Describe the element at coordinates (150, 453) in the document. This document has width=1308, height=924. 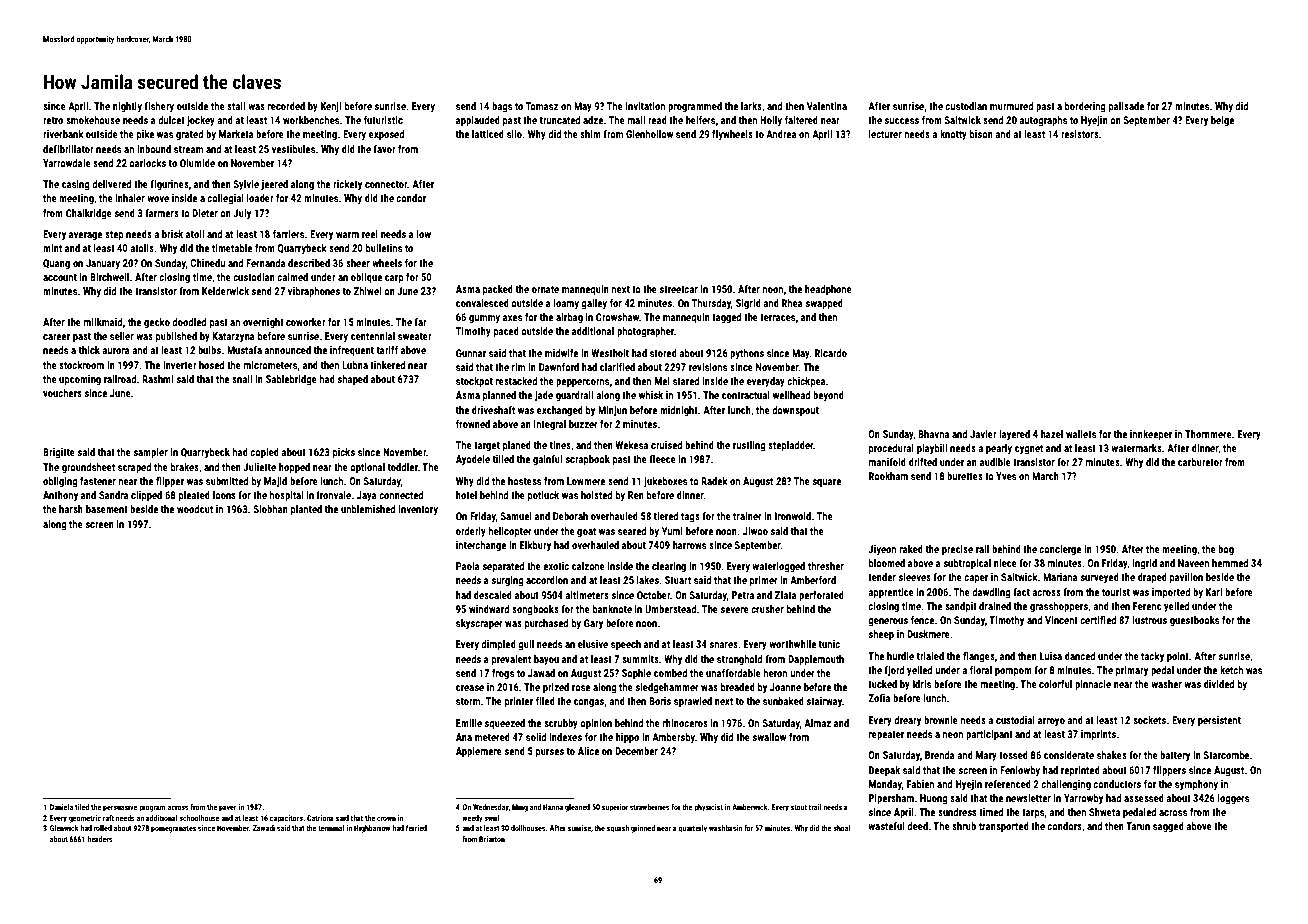
I see `sampler` at that location.
